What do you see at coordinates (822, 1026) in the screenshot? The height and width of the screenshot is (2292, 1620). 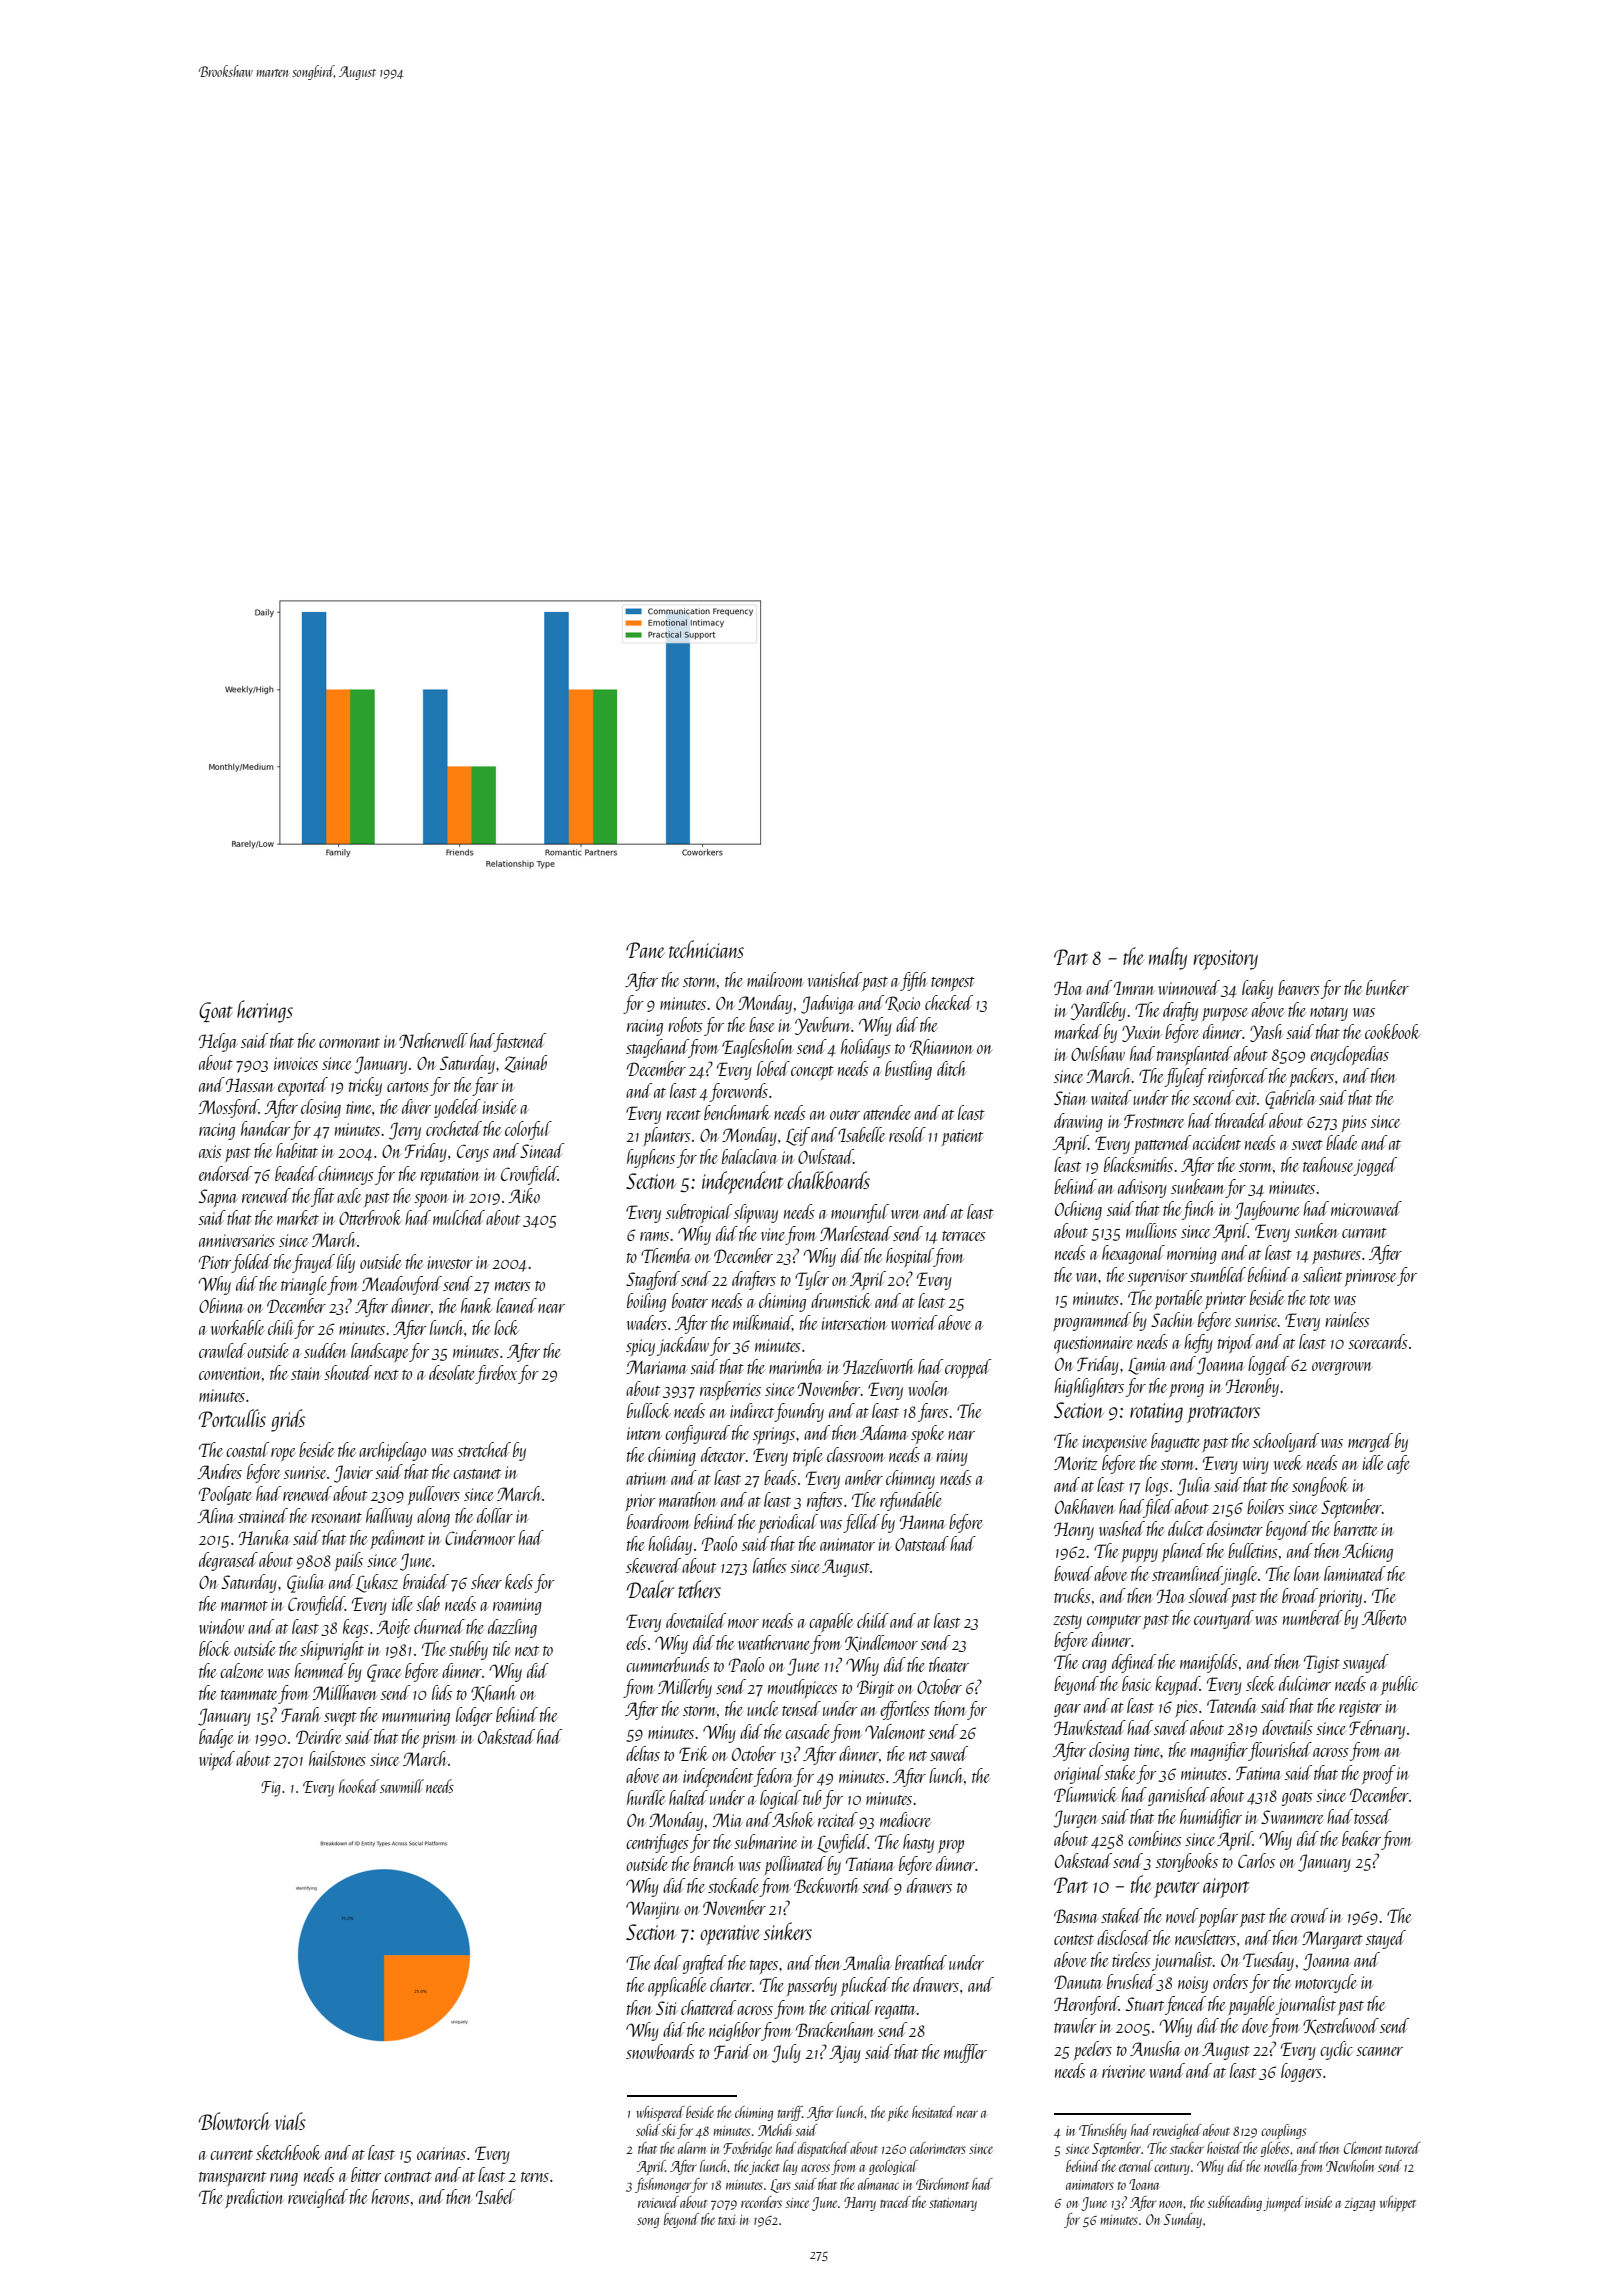 I see `Yewburn` at bounding box center [822, 1026].
